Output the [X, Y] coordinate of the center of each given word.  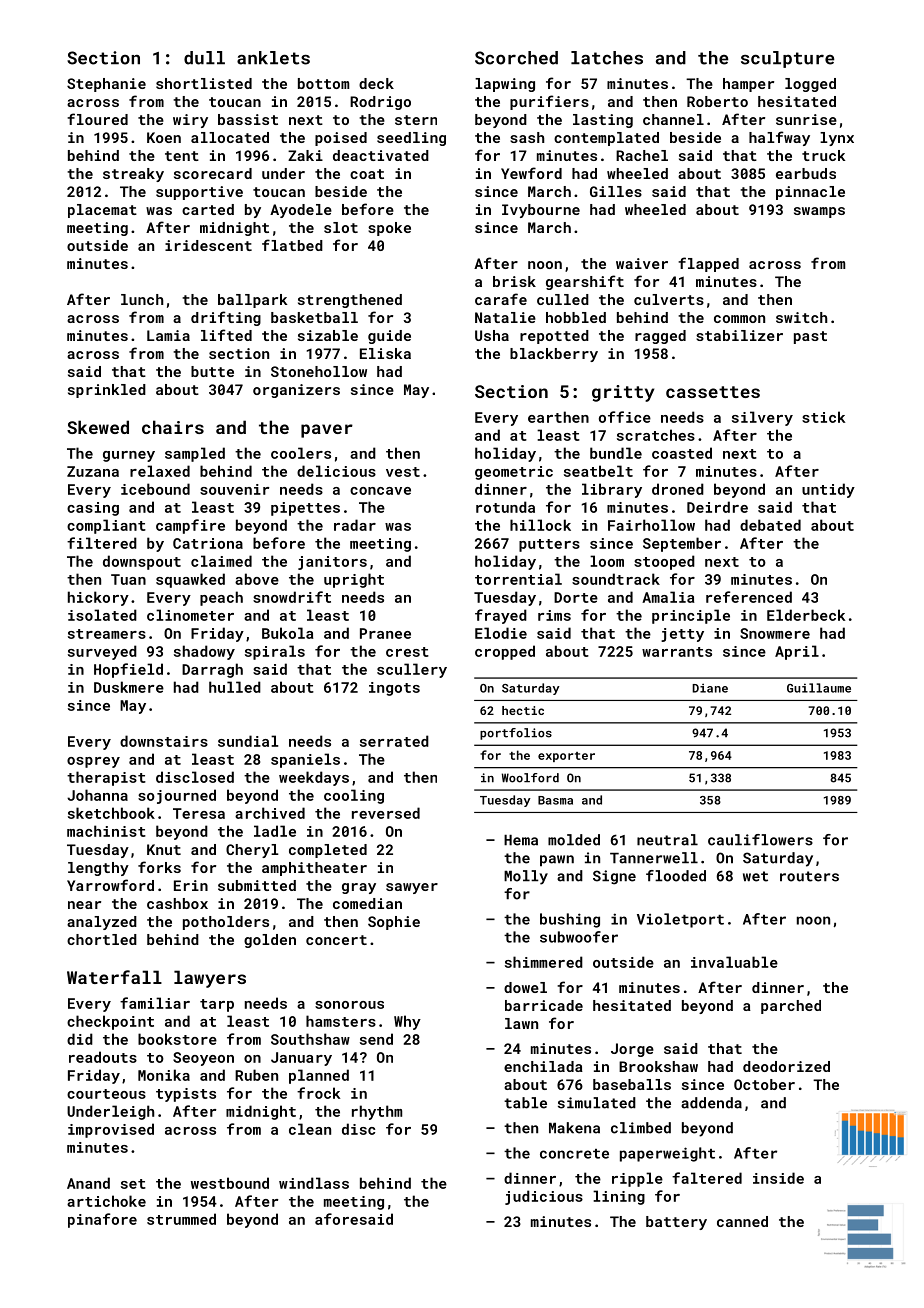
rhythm [377, 1112]
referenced [749, 597]
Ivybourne [541, 211]
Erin [191, 885]
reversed [386, 813]
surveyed [102, 652]
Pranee [385, 633]
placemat [102, 211]
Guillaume [819, 688]
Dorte [576, 597]
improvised [111, 1130]
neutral [667, 840]
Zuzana [93, 471]
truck [824, 155]
